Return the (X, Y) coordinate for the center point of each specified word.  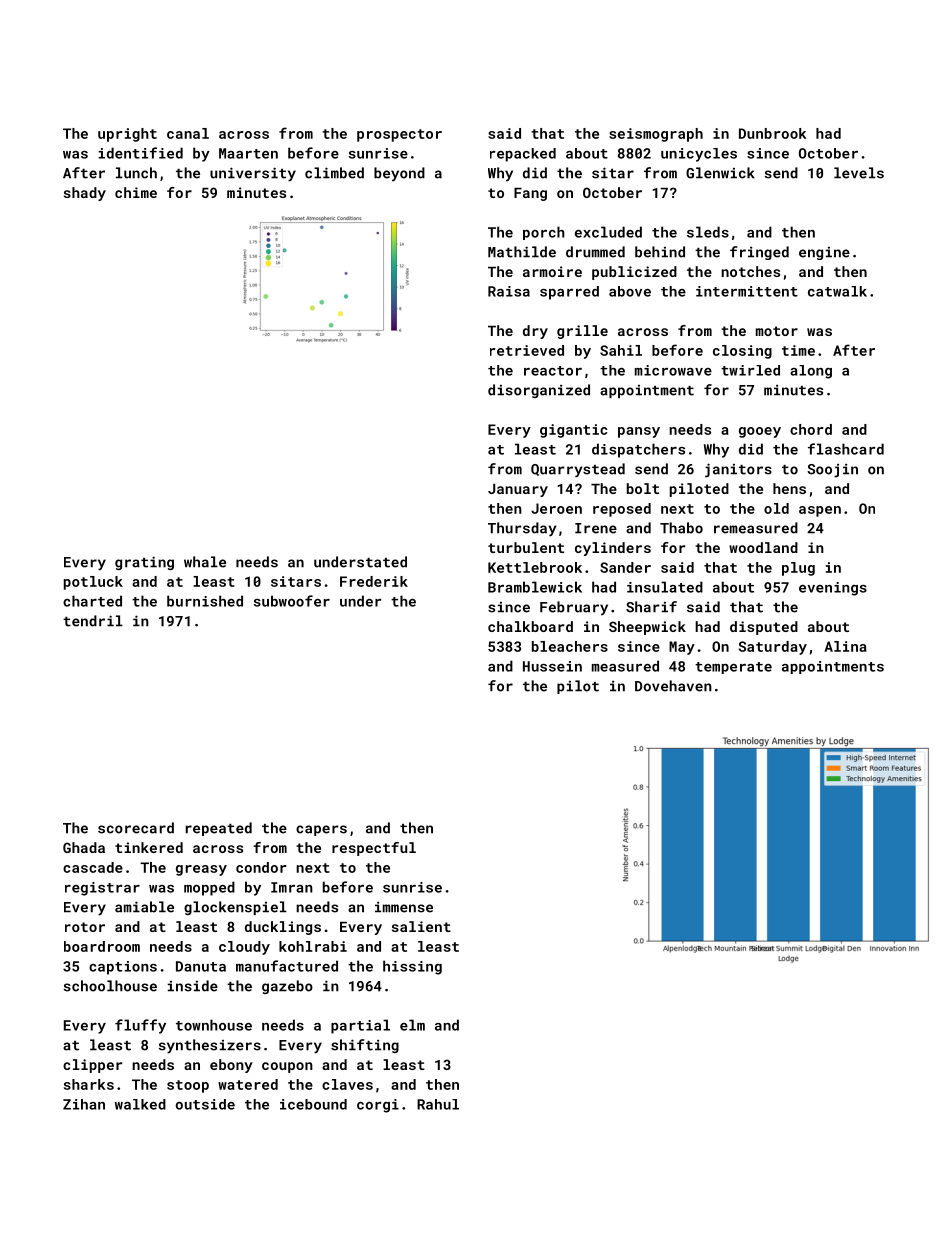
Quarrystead (578, 470)
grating (144, 563)
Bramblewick (535, 587)
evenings (833, 589)
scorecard (136, 828)
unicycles (699, 155)
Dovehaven (673, 686)
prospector (399, 135)
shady (85, 194)
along (811, 372)
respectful (374, 849)
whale (205, 562)
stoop (188, 1086)
